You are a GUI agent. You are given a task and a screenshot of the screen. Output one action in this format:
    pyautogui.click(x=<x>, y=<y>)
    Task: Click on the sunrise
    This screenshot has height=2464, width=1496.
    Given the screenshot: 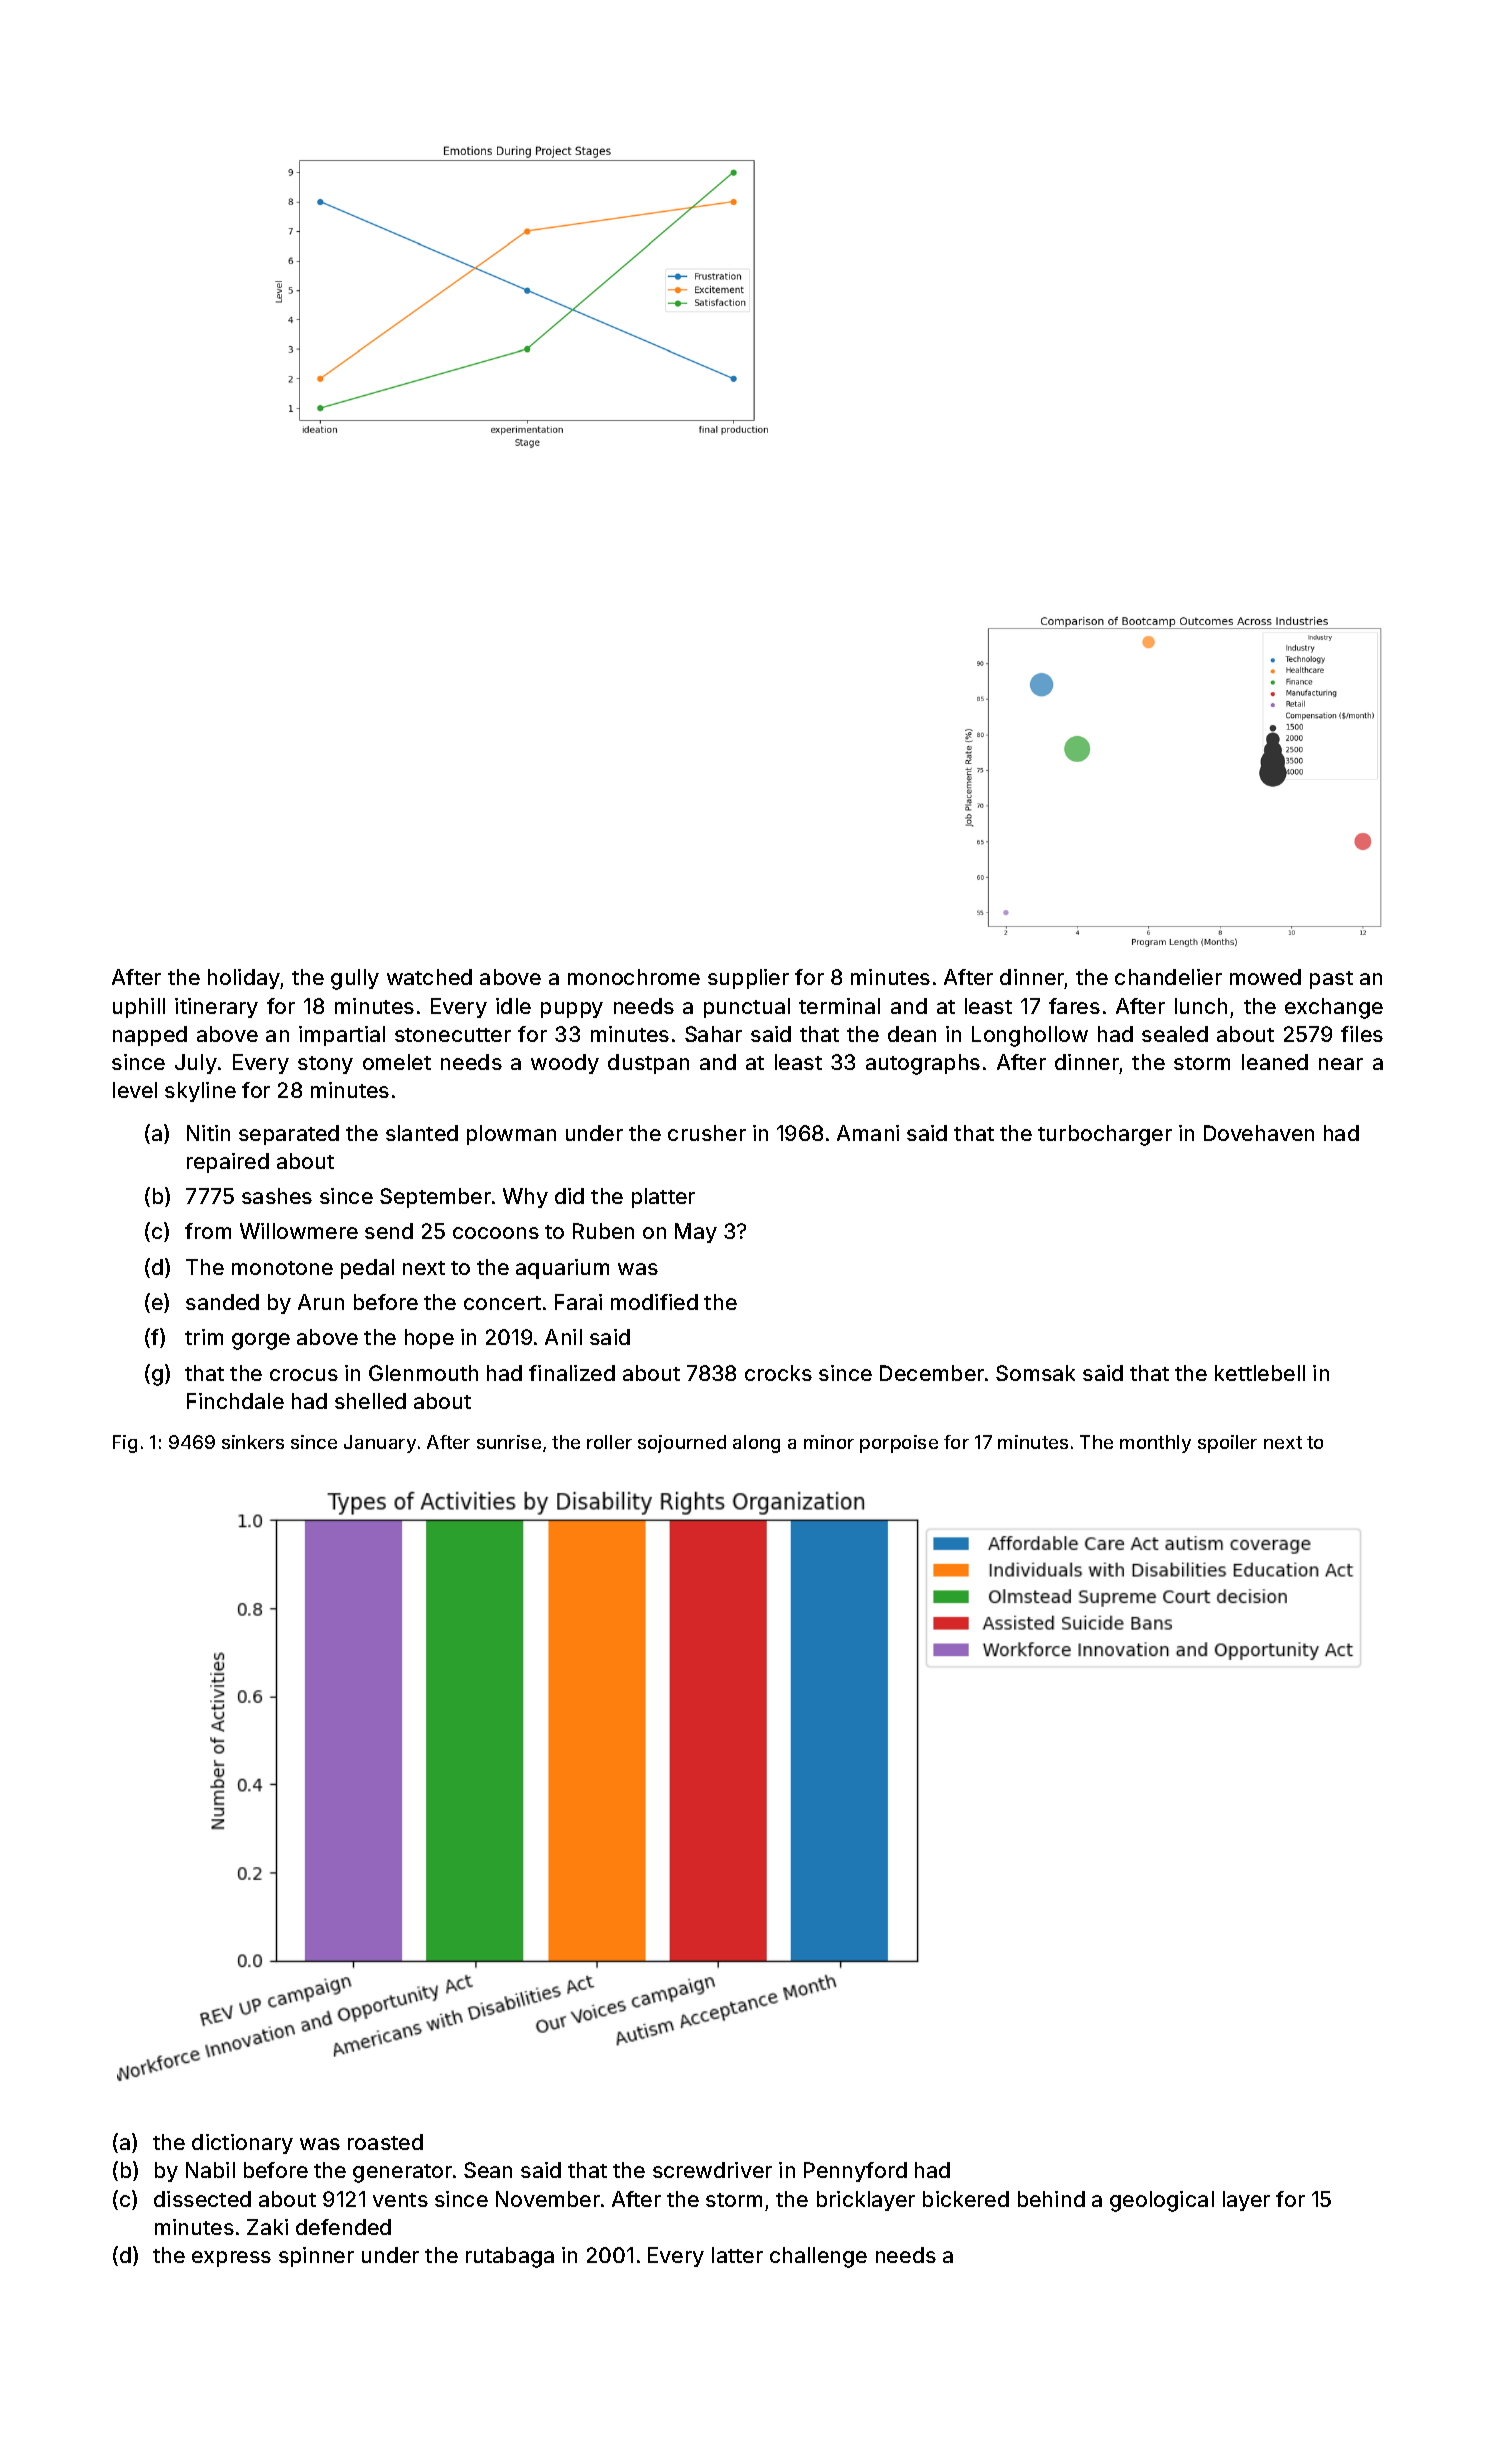 What is the action you would take?
    pyautogui.click(x=509, y=1442)
